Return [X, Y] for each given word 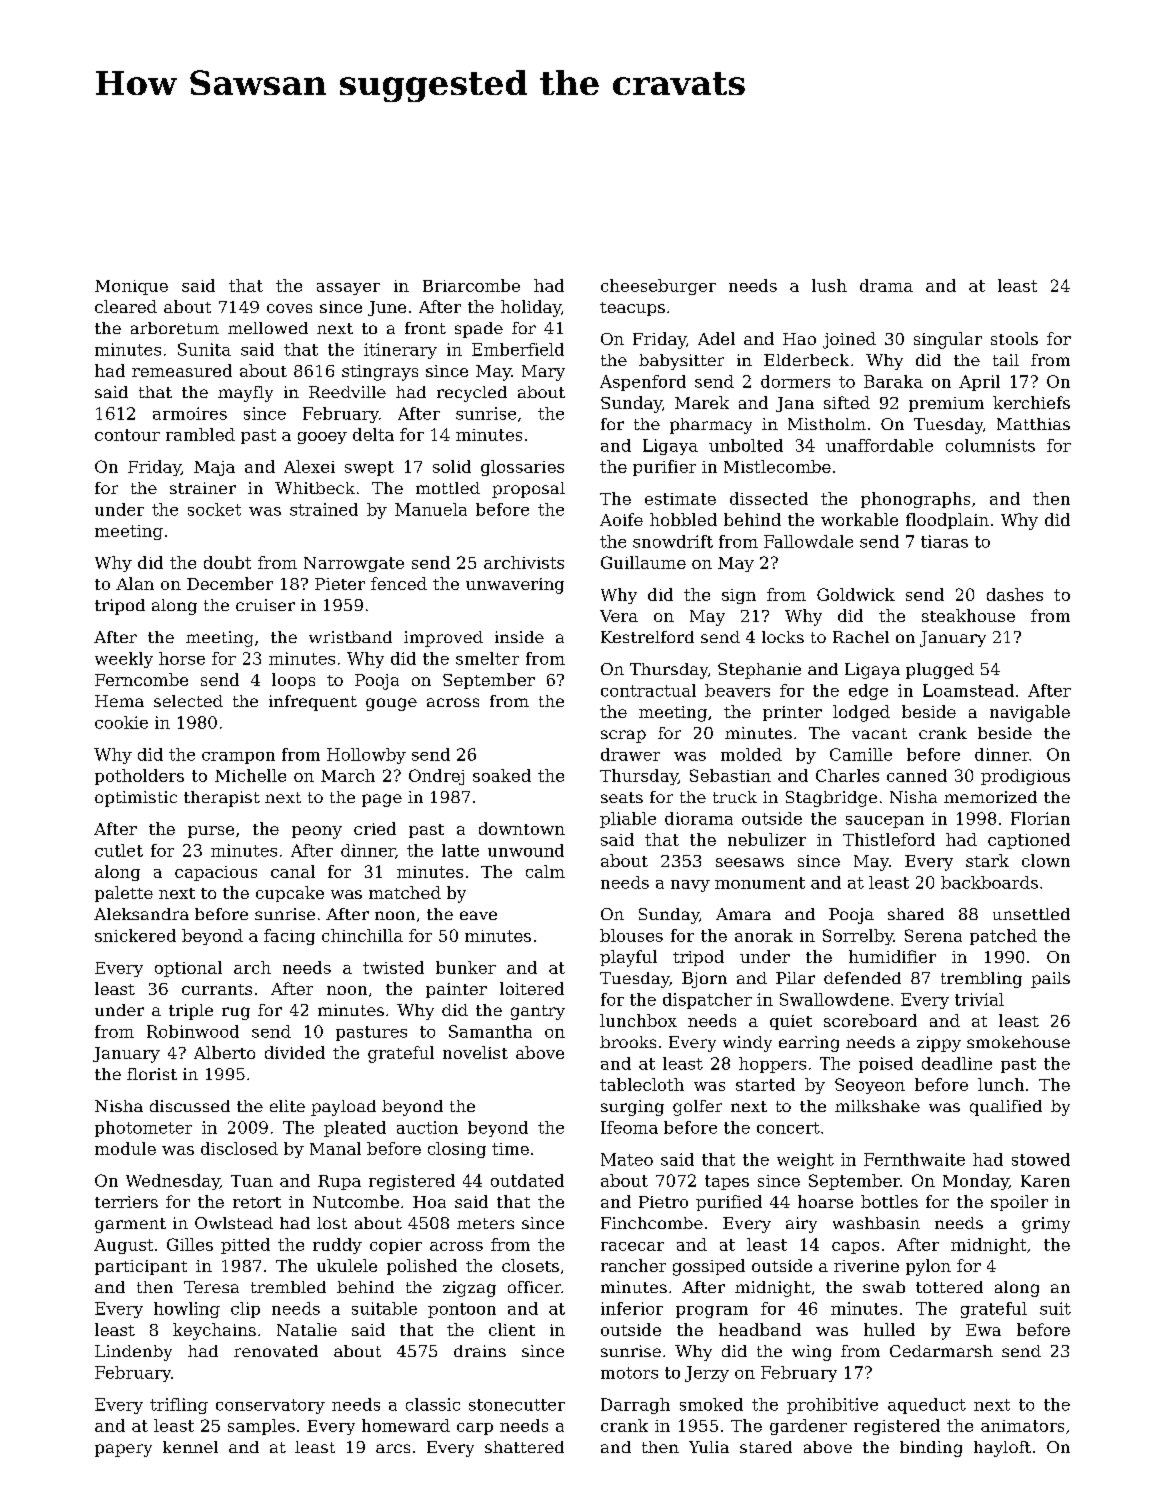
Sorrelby [858, 937]
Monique [131, 287]
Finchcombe [652, 1223]
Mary [543, 373]
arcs [393, 1448]
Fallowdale [808, 541]
